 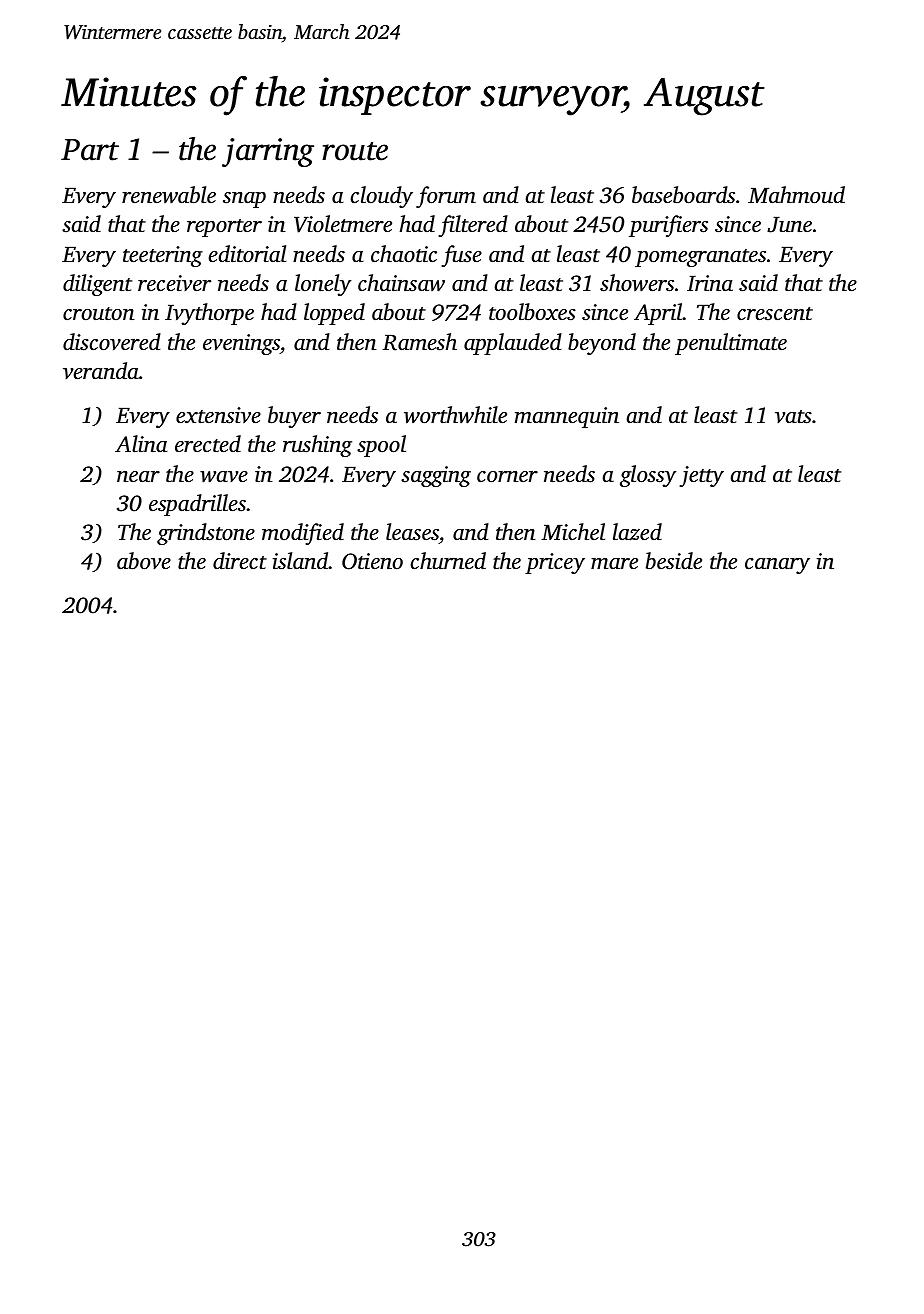 What do you see at coordinates (268, 152) in the document?
I see `jarring` at bounding box center [268, 152].
